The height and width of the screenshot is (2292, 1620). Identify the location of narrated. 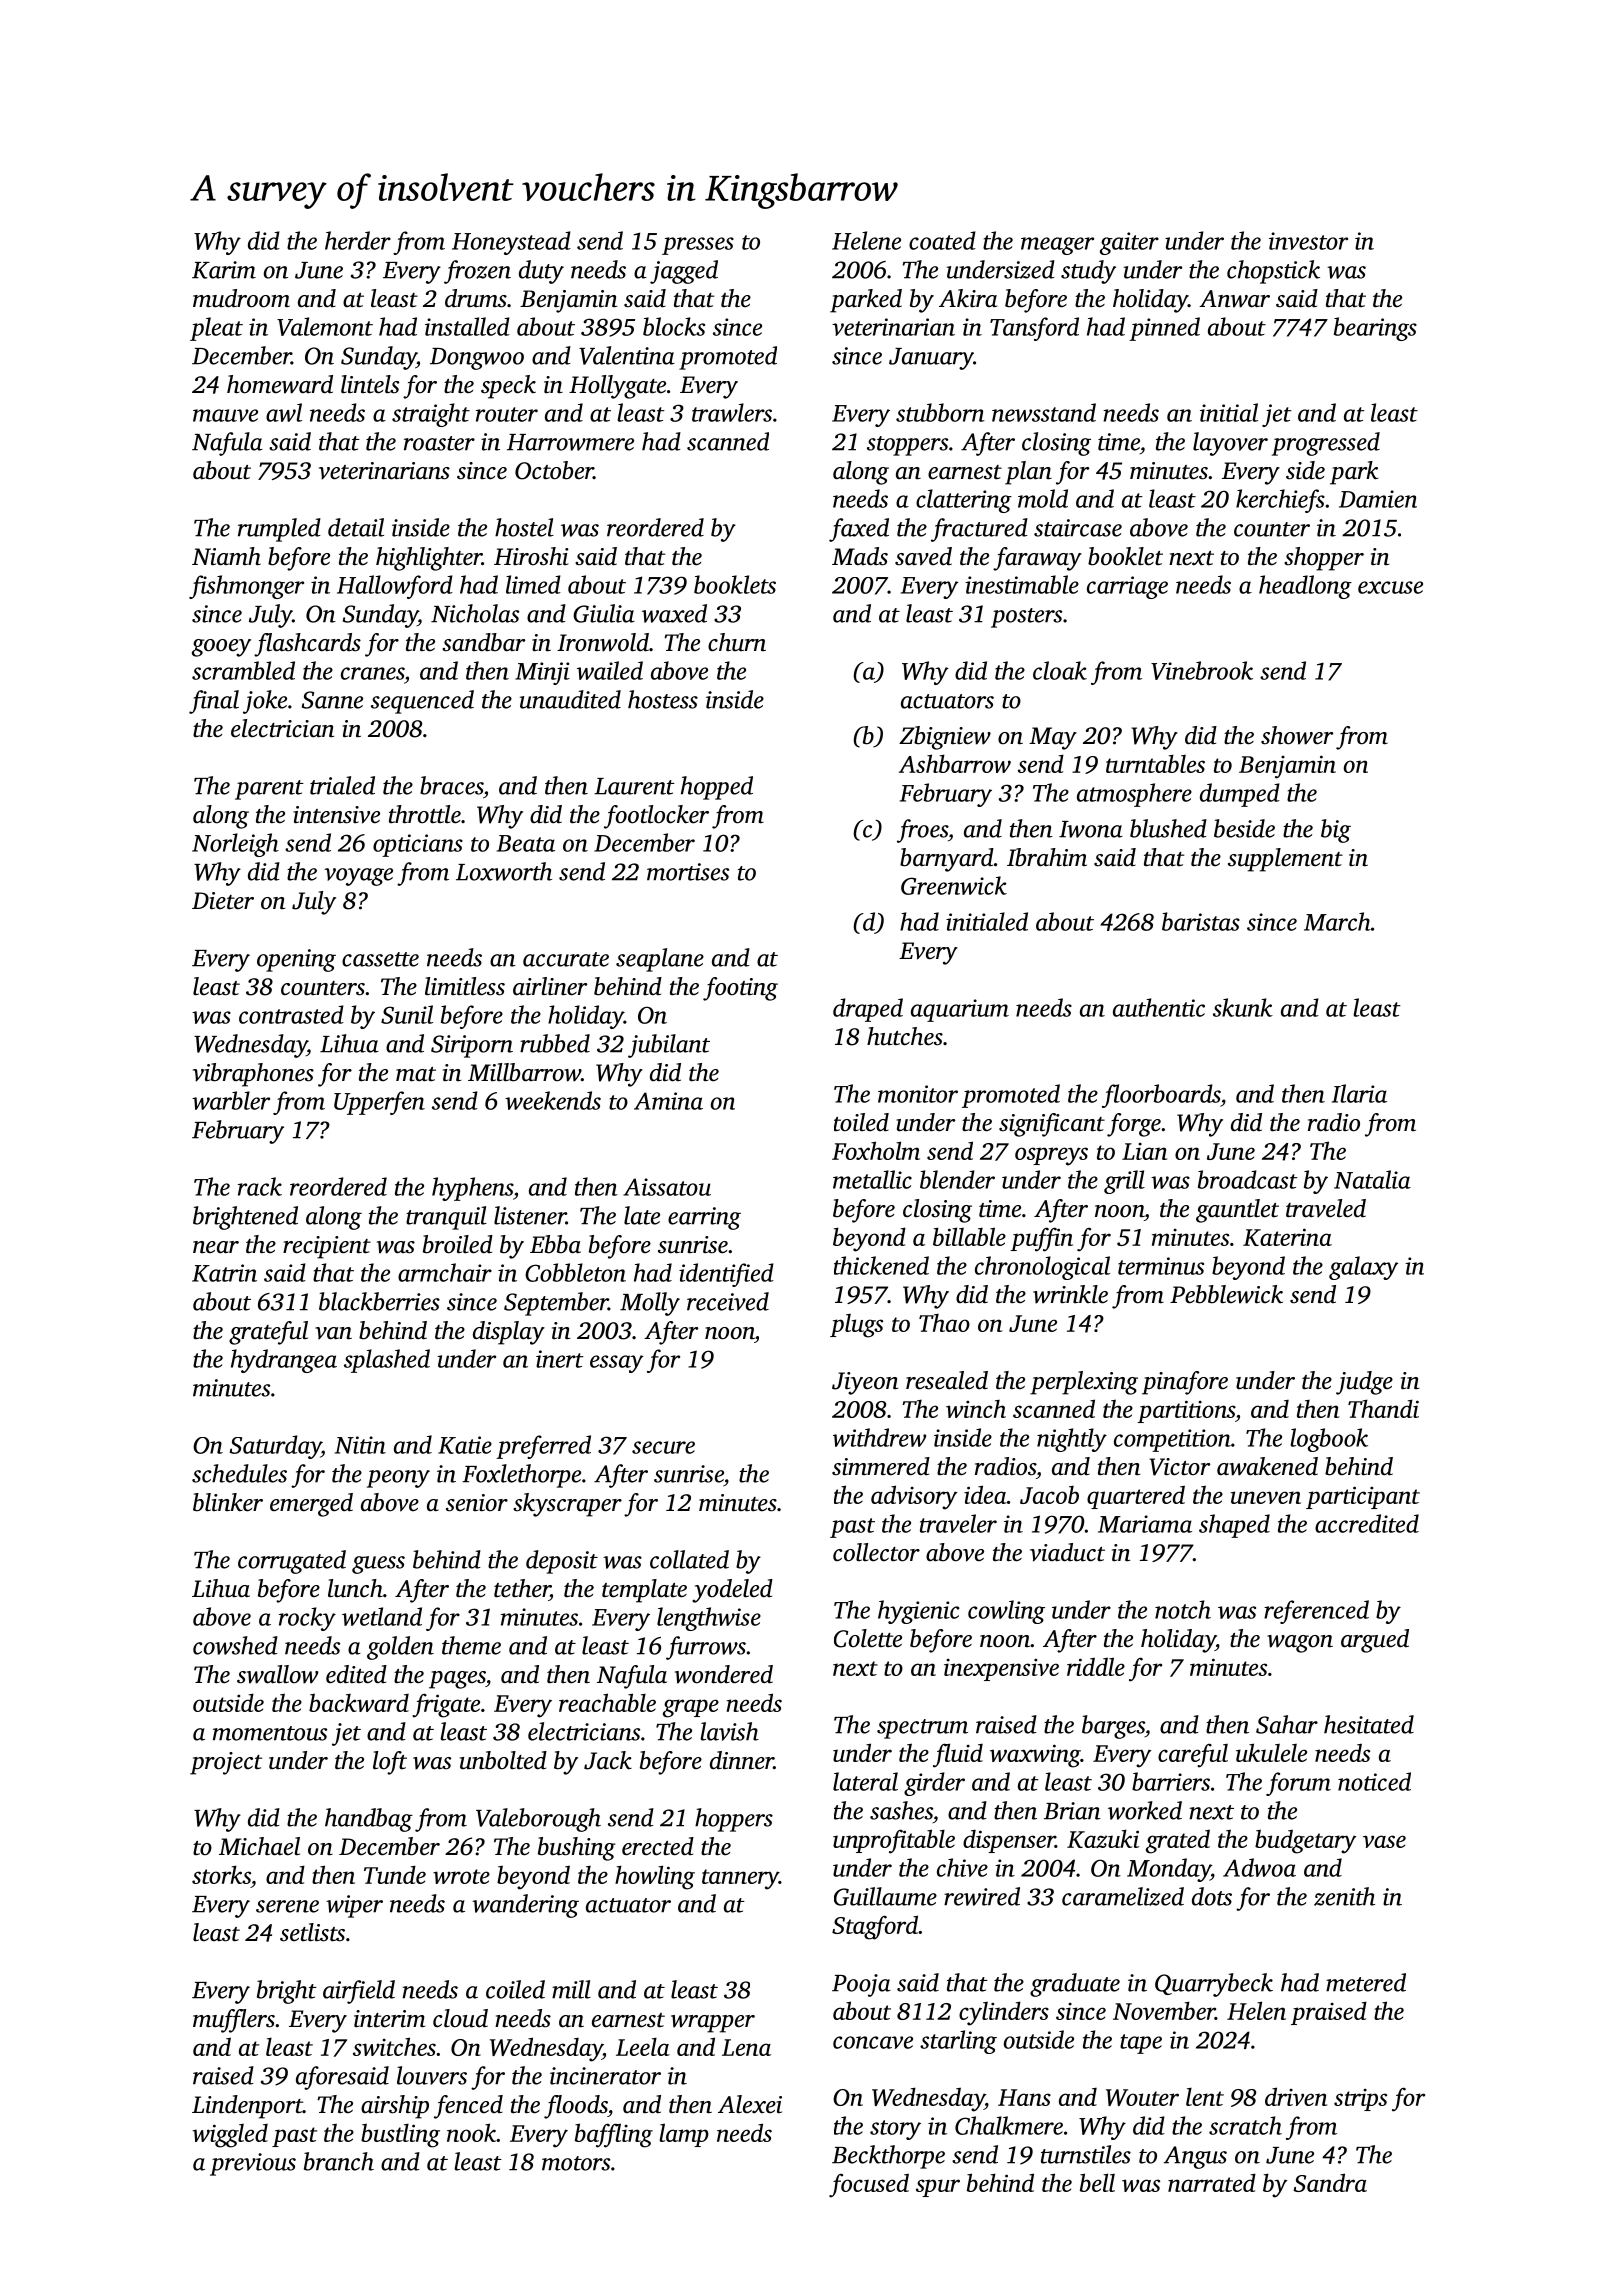
(1212, 2182).
